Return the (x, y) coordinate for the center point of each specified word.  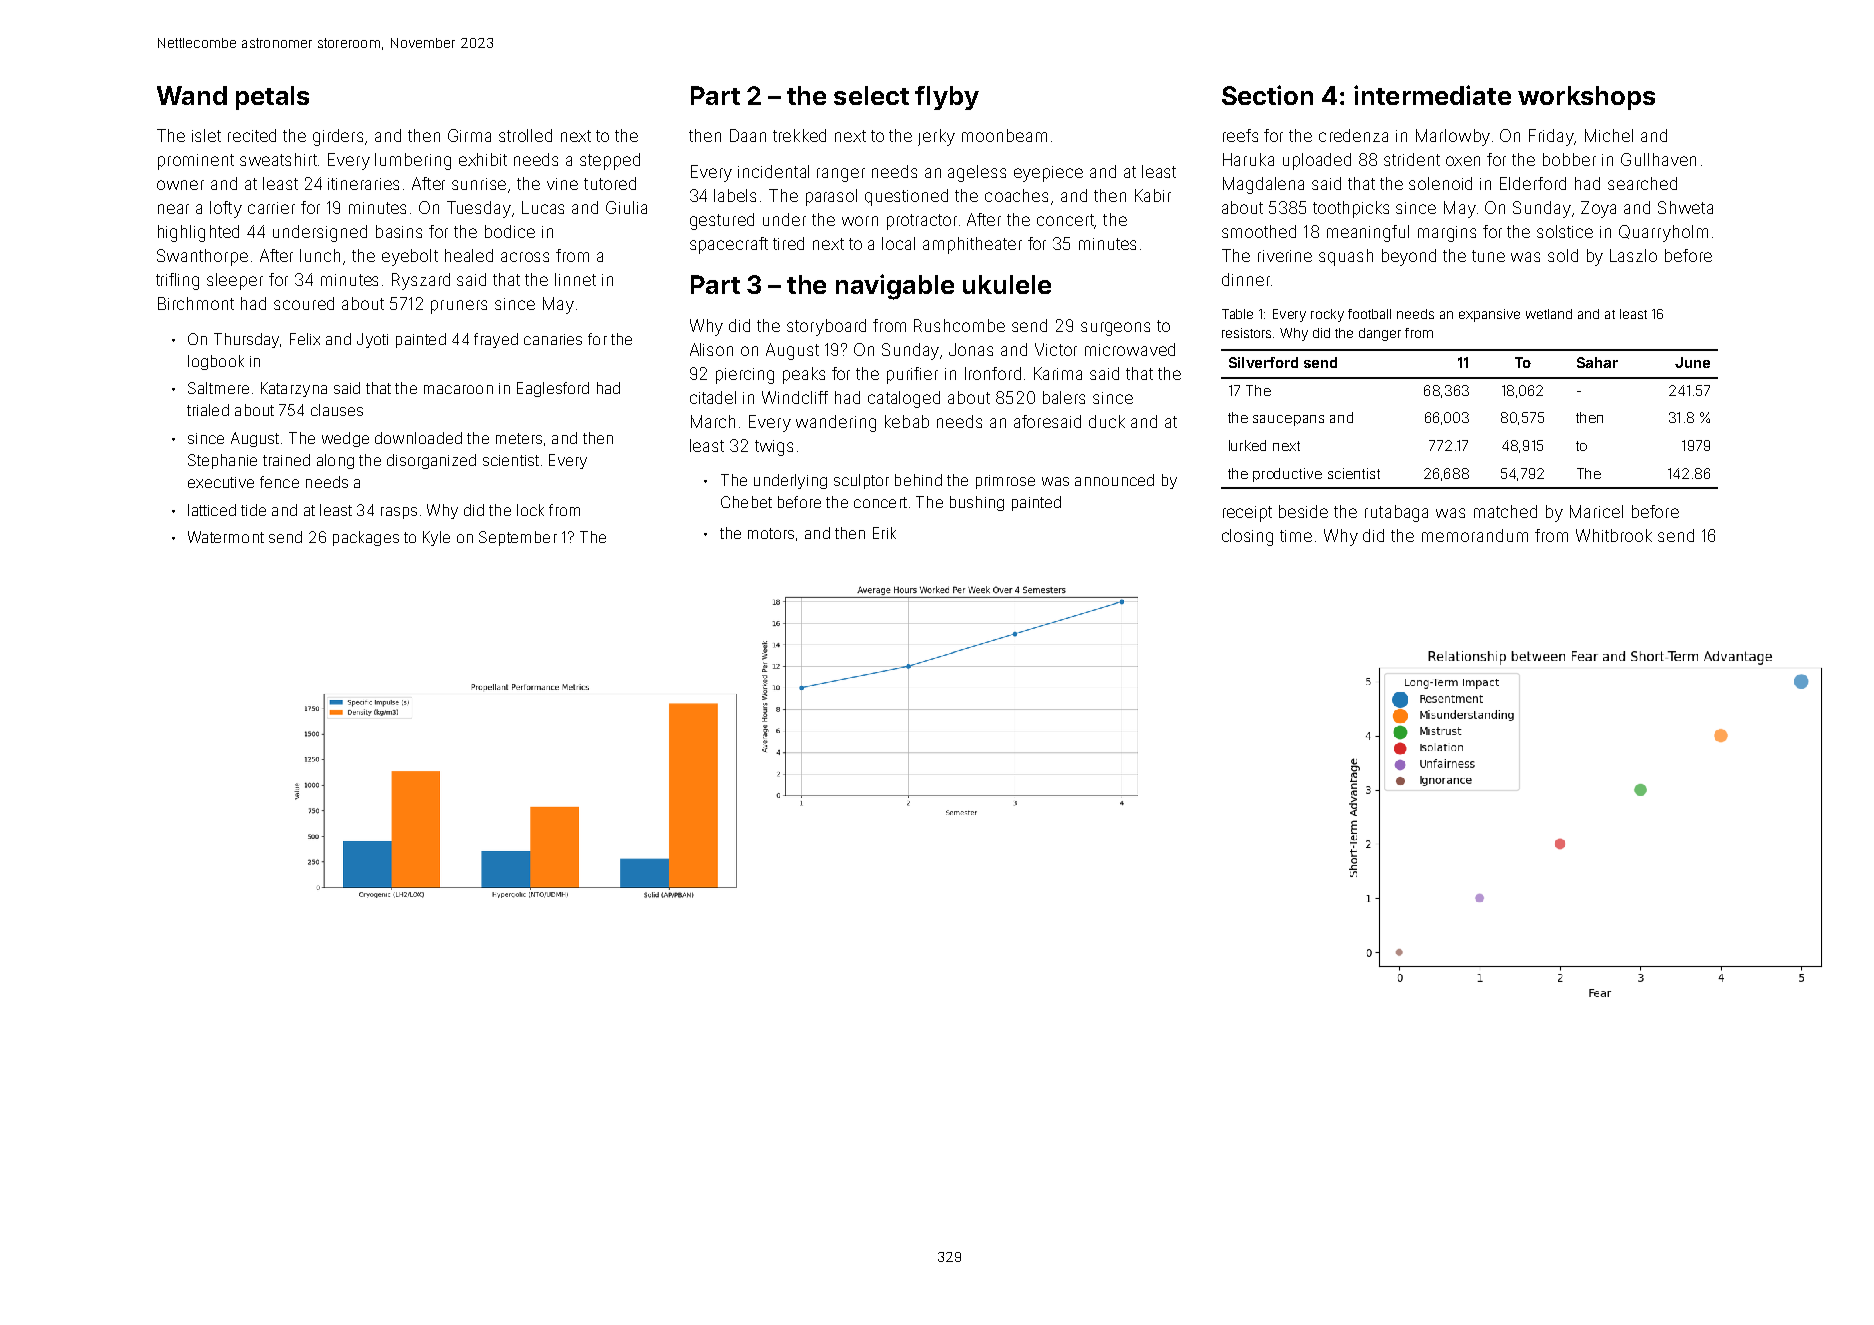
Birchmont (196, 303)
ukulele (1007, 284)
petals (272, 98)
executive (221, 482)
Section (1267, 95)
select (871, 95)
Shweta (1685, 207)
